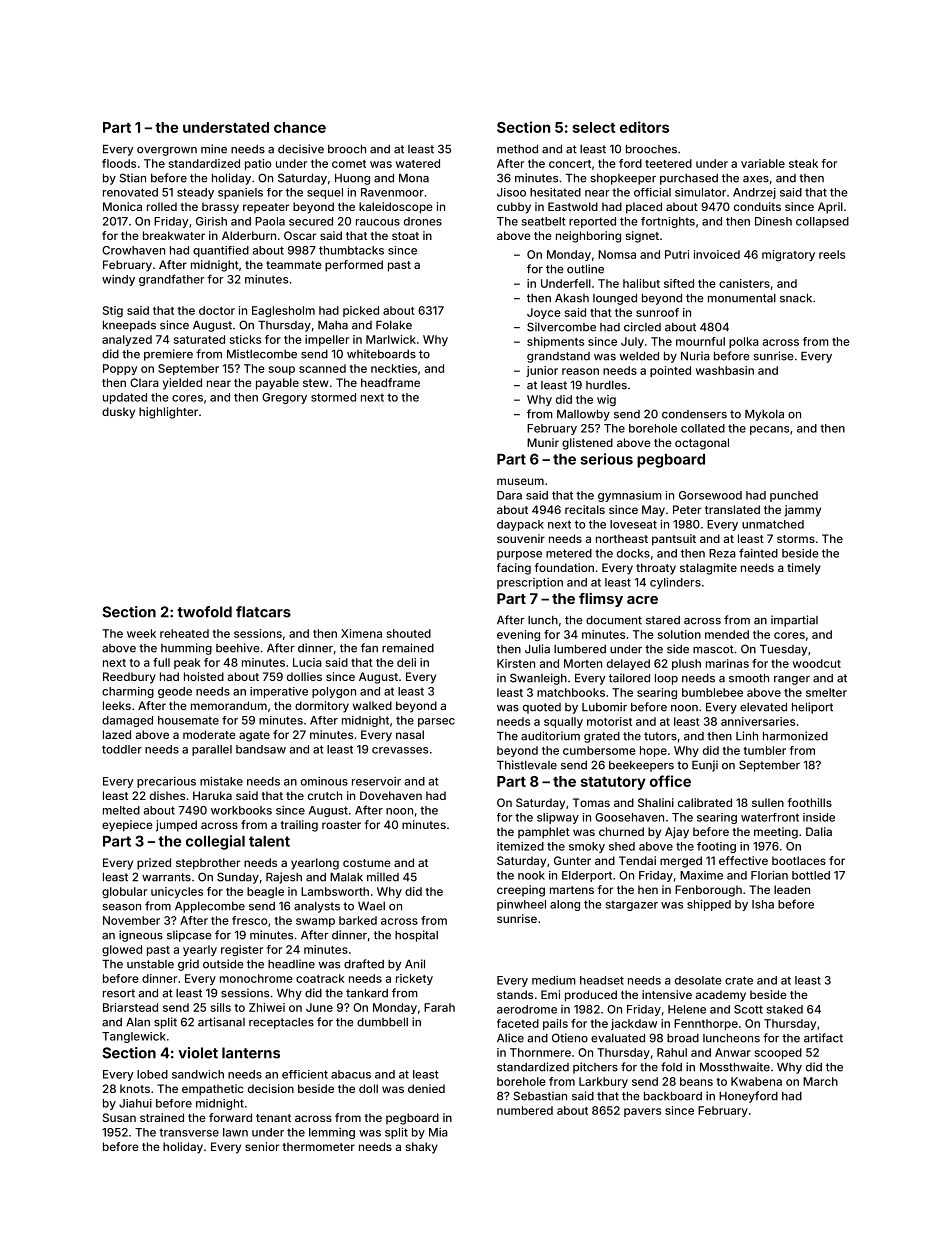 The width and height of the screenshot is (952, 1233). Describe the element at coordinates (187, 663) in the screenshot. I see `peak` at that location.
